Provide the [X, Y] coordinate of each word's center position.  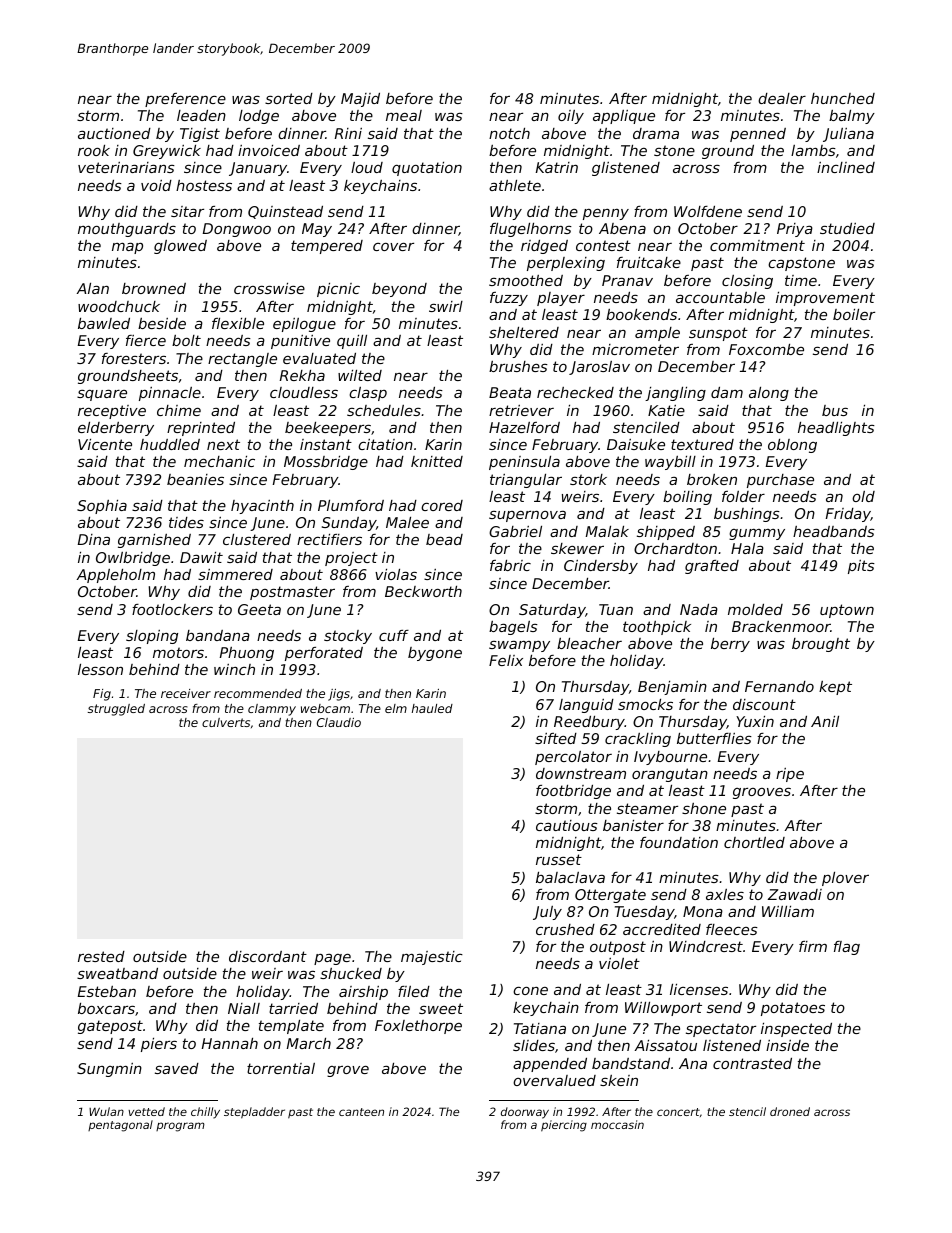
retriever [521, 410]
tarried [293, 1008]
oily [571, 117]
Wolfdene [708, 211]
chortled [754, 842]
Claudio [339, 722]
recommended [258, 693]
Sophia [102, 507]
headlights [836, 429]
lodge [259, 117]
